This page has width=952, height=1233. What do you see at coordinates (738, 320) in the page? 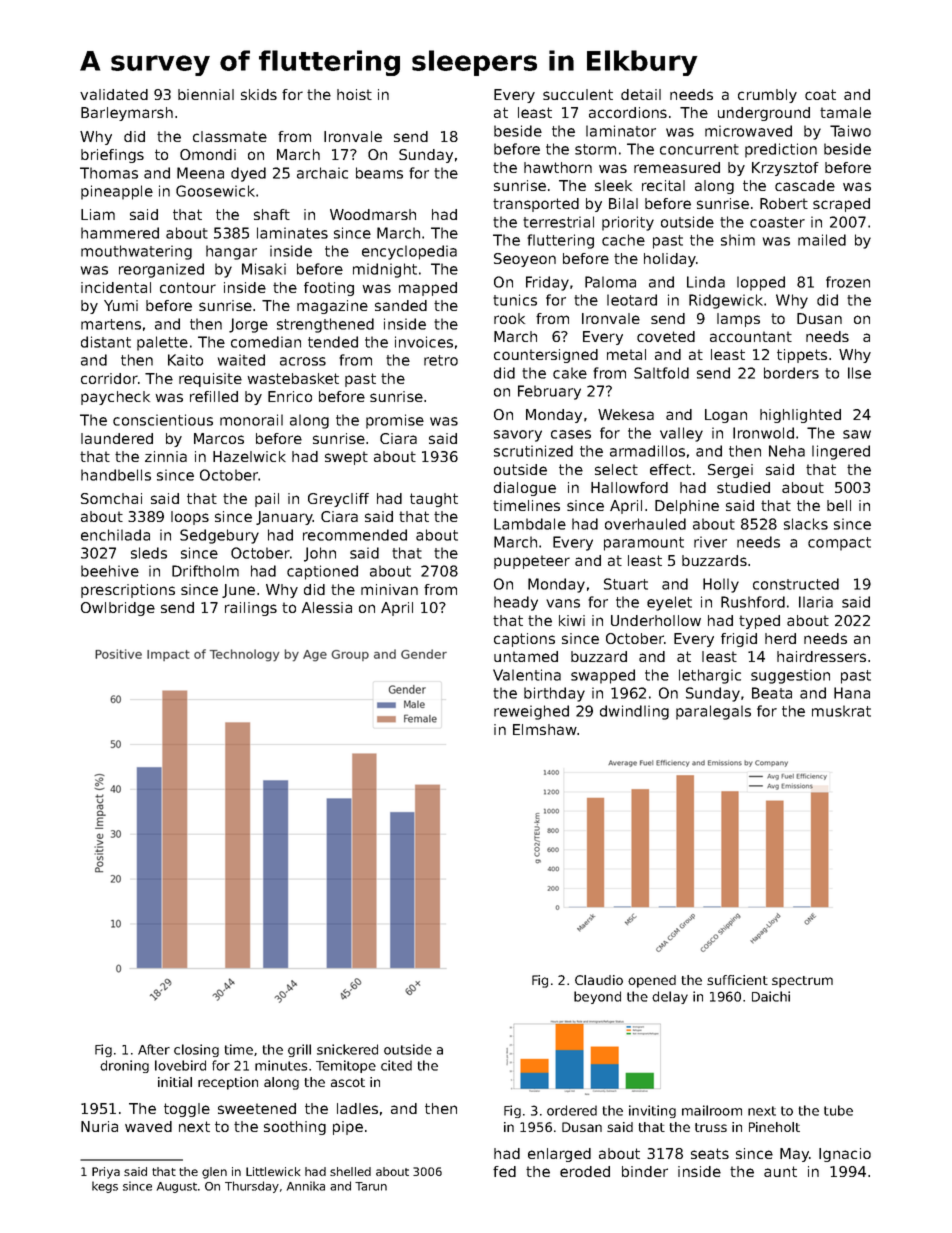
I see `lamps` at bounding box center [738, 320].
